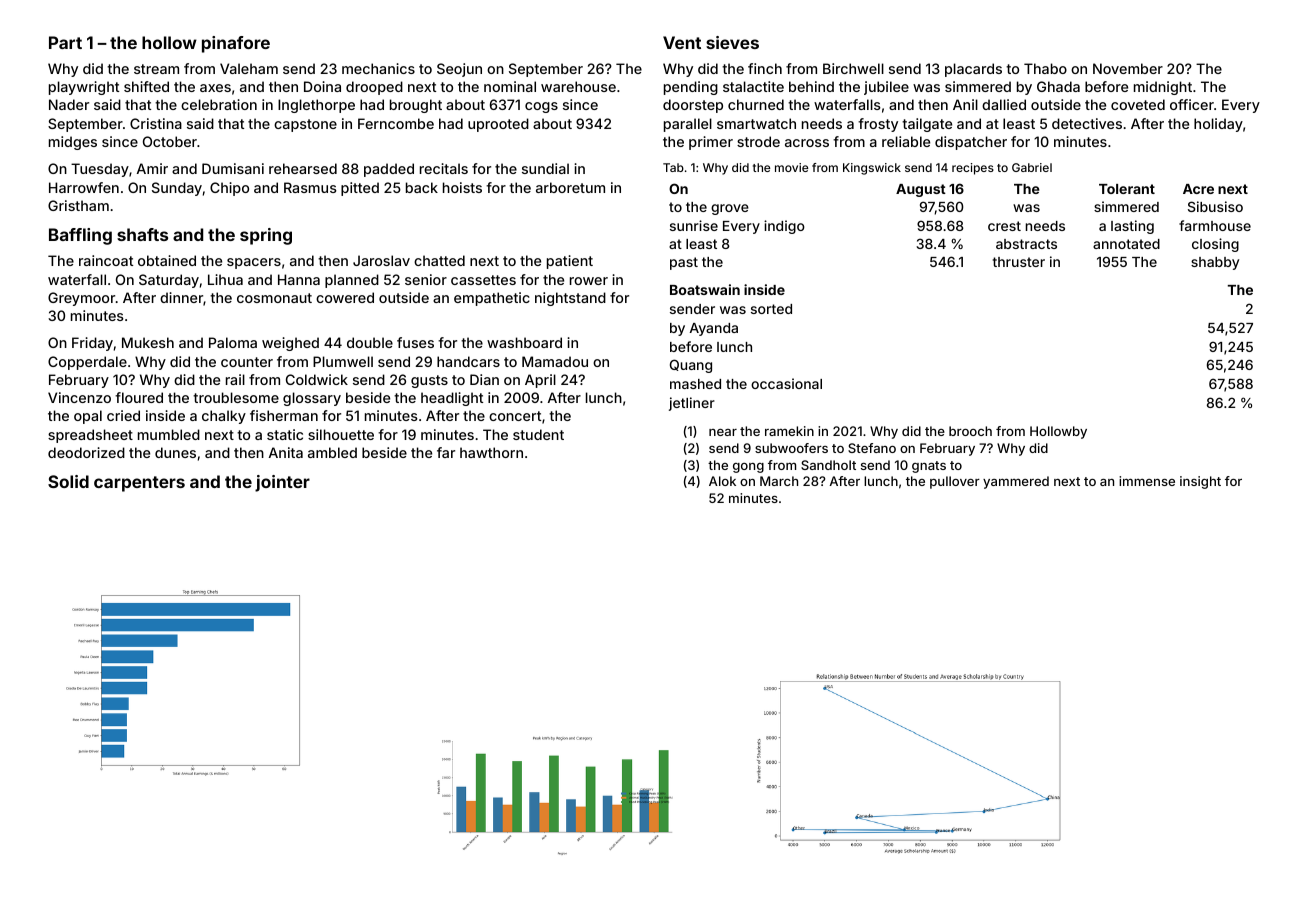  What do you see at coordinates (1058, 86) in the screenshot?
I see `Ghada` at bounding box center [1058, 86].
